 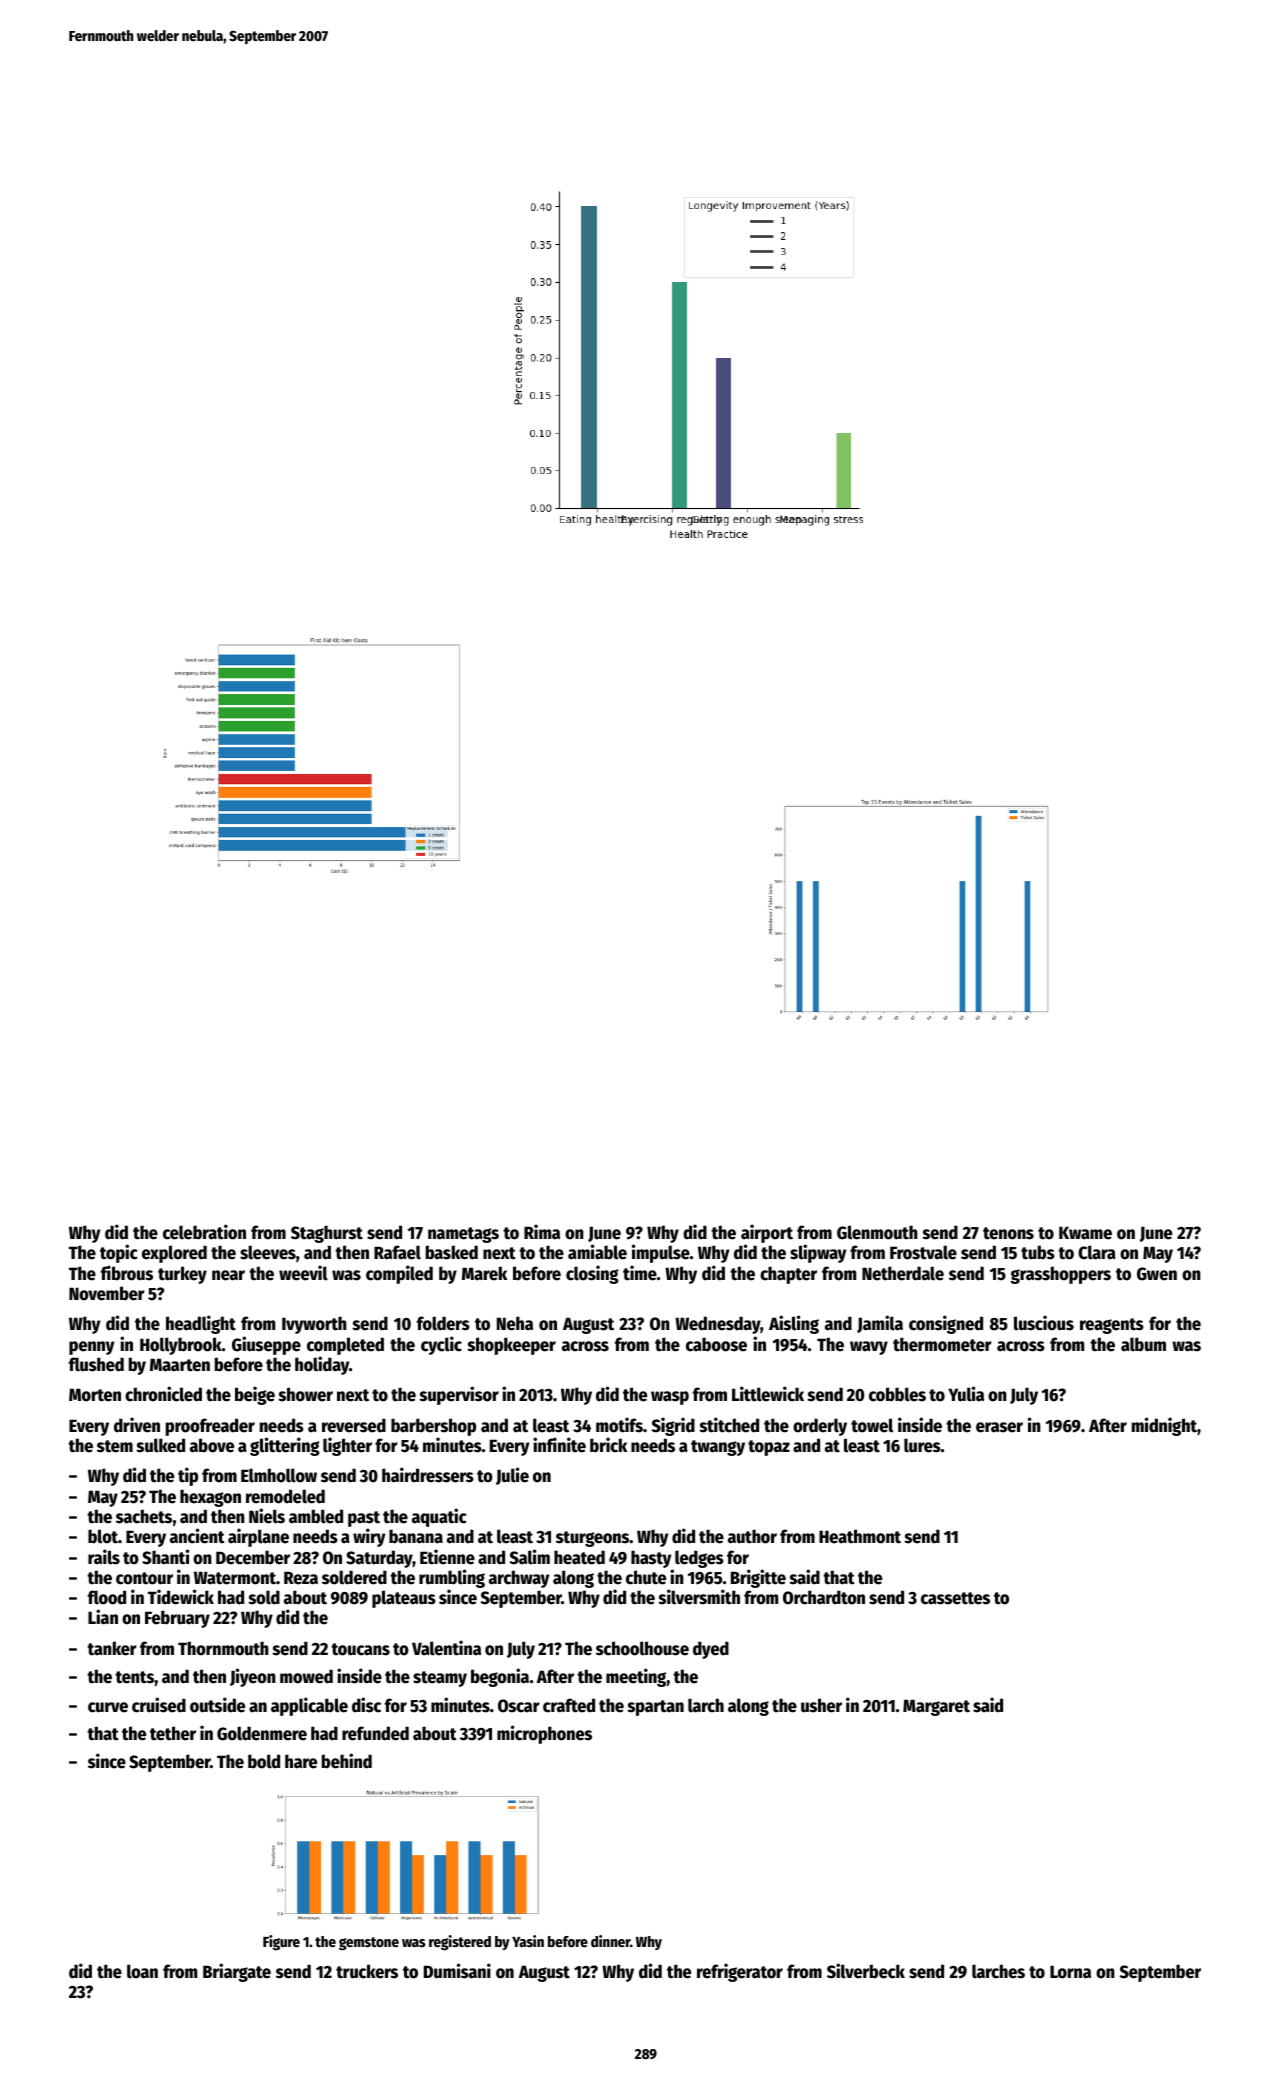 I want to click on Yulia, so click(x=966, y=1394).
